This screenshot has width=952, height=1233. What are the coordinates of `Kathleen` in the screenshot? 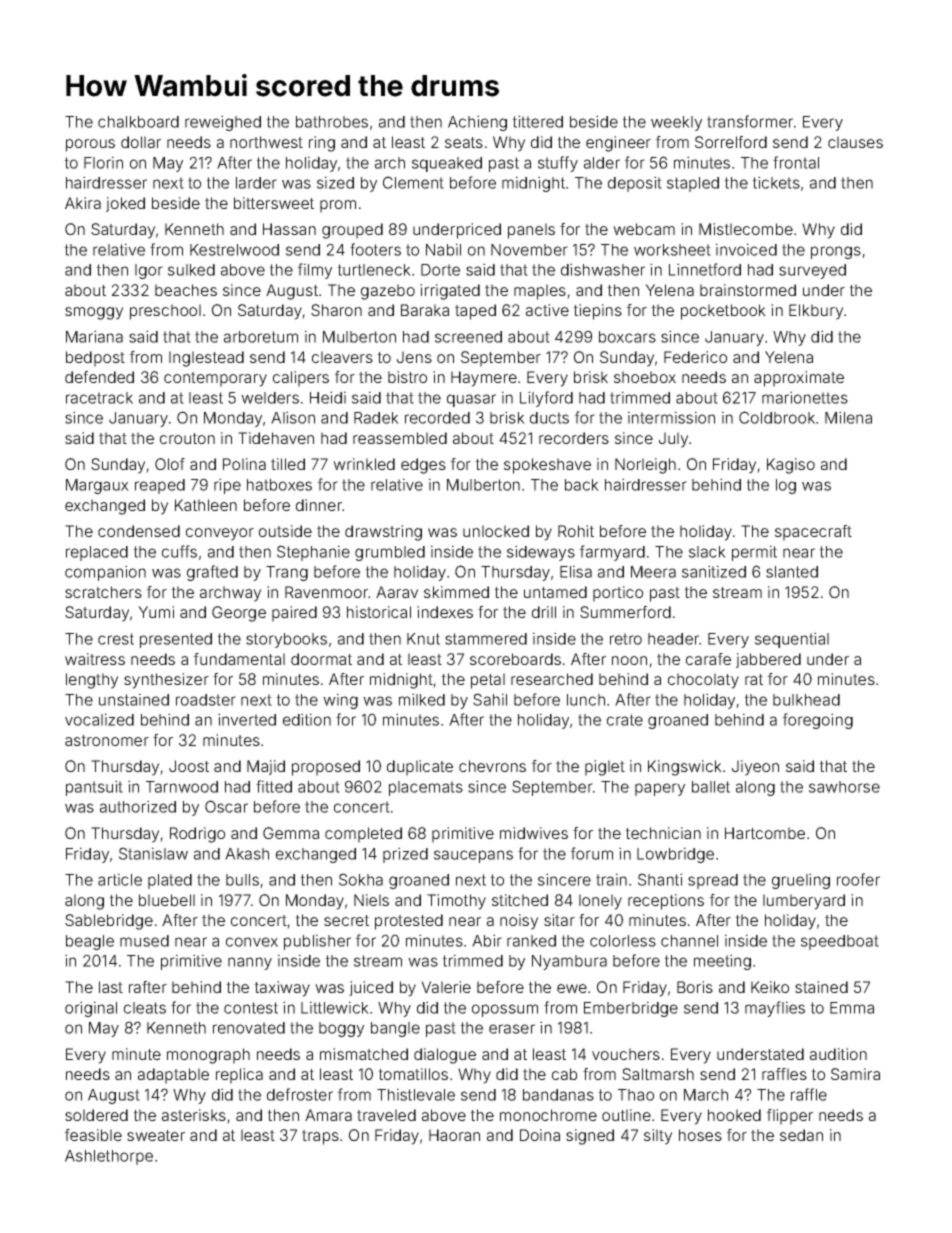 It's located at (206, 505).
